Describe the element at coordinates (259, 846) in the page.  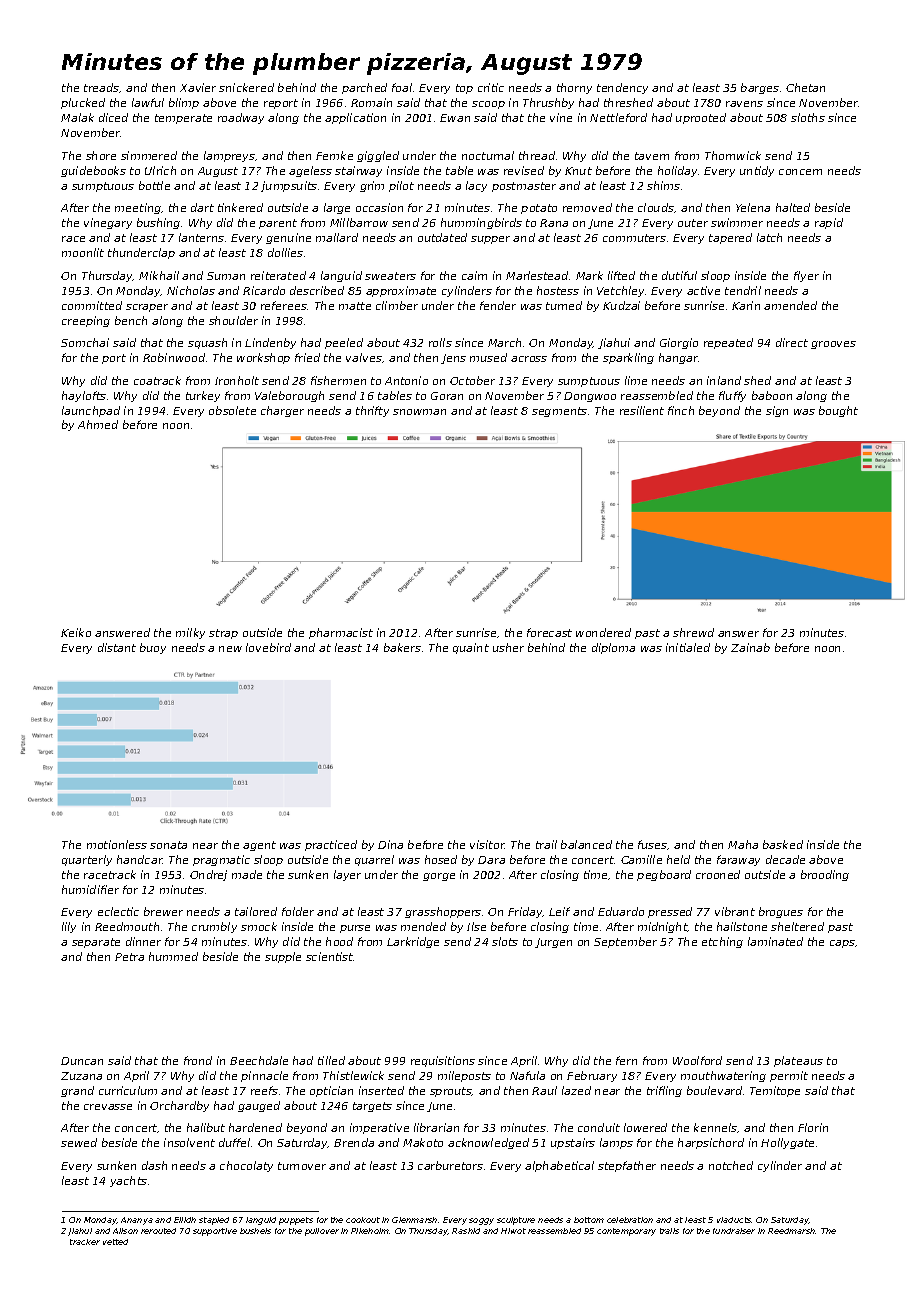
I see `agent` at that location.
